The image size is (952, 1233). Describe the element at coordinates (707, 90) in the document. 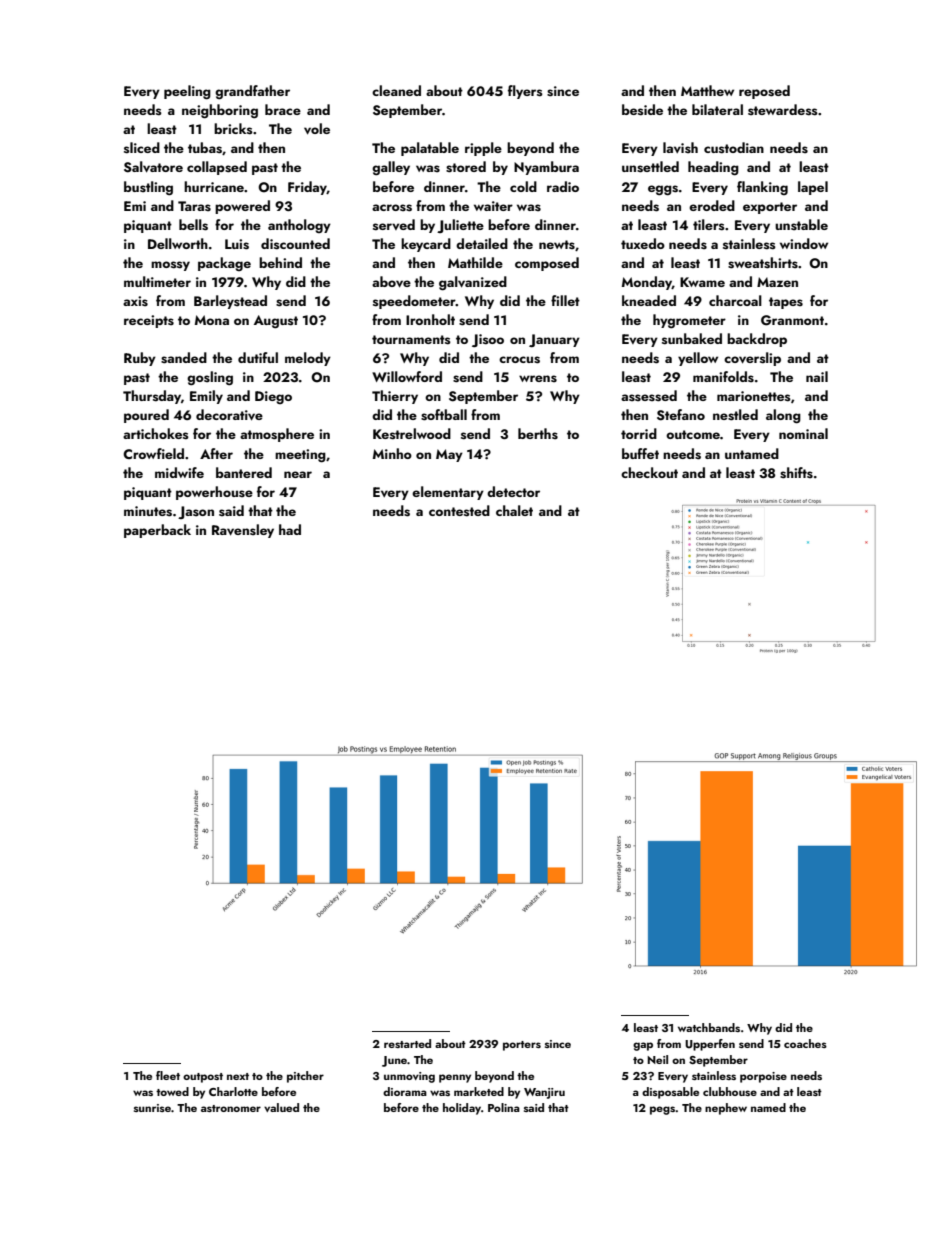

I see `Matthew` at that location.
